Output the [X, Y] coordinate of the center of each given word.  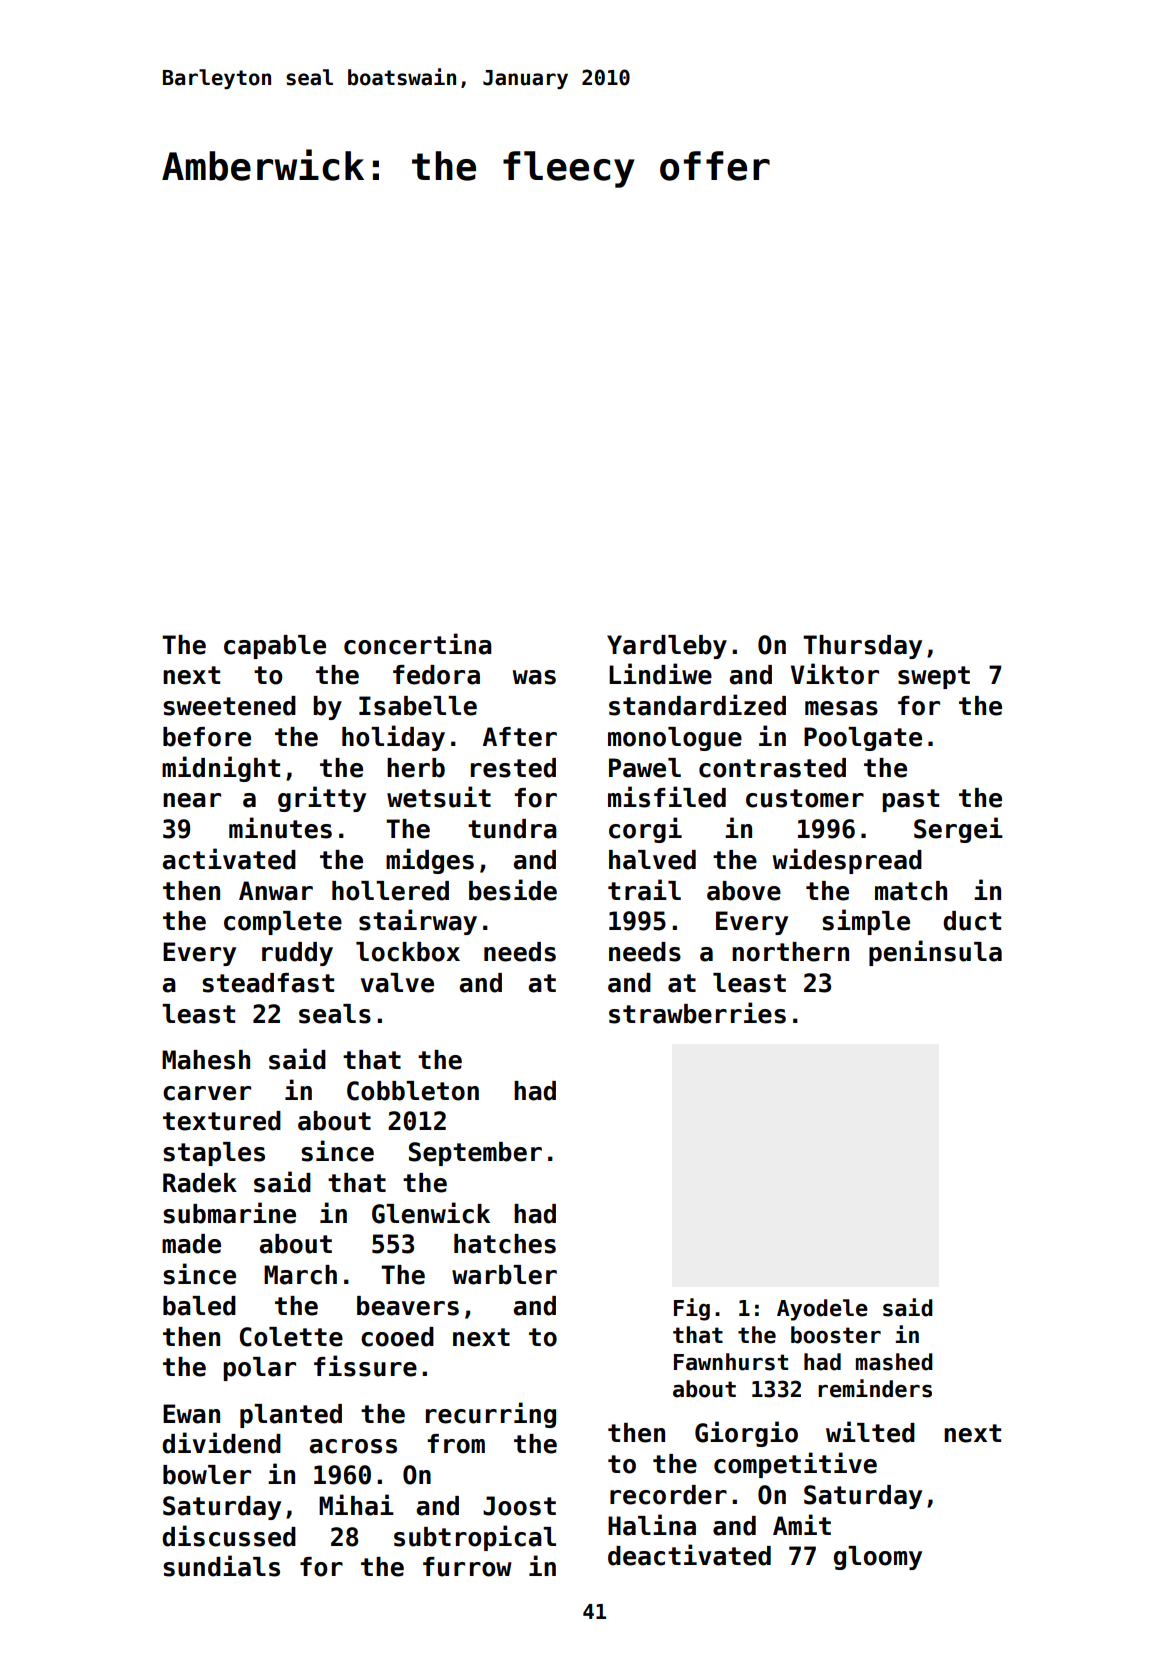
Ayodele [822, 1310]
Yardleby [667, 647]
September [475, 1154]
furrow [467, 1567]
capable [275, 647]
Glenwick [431, 1213]
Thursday [862, 647]
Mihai [356, 1505]
